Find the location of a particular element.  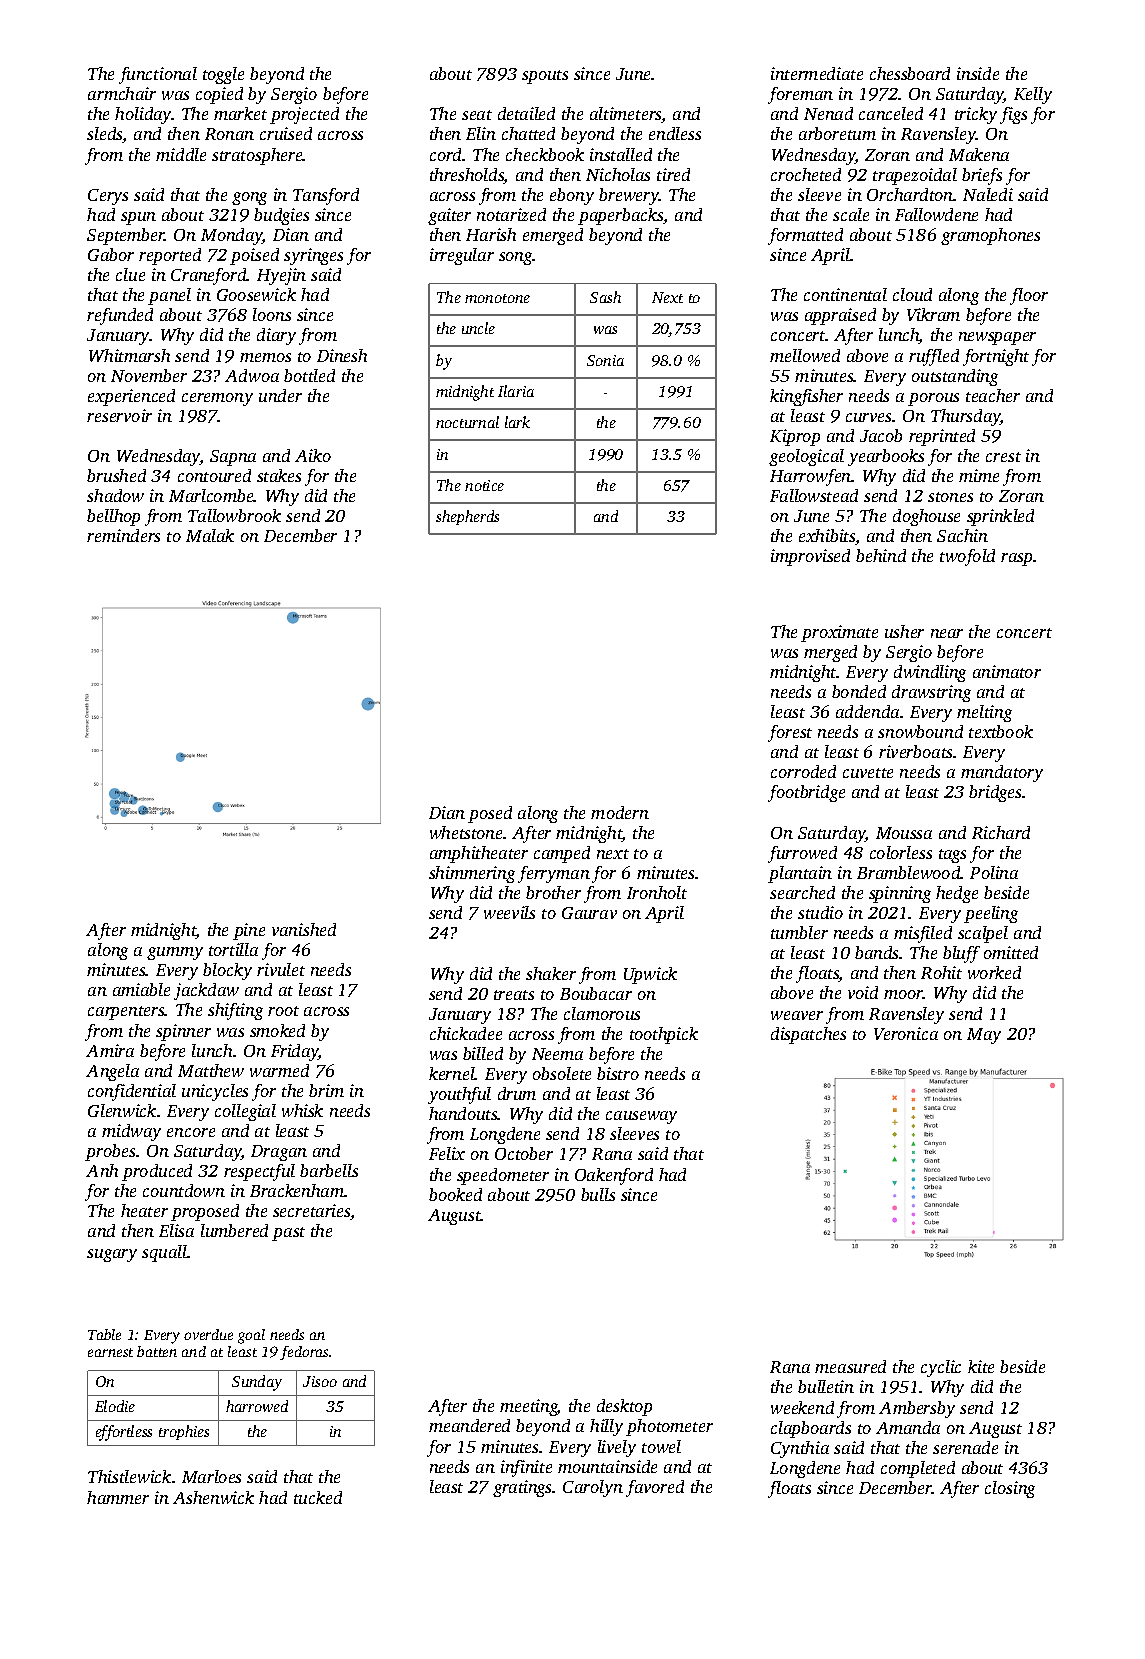

vanished is located at coordinates (304, 929).
